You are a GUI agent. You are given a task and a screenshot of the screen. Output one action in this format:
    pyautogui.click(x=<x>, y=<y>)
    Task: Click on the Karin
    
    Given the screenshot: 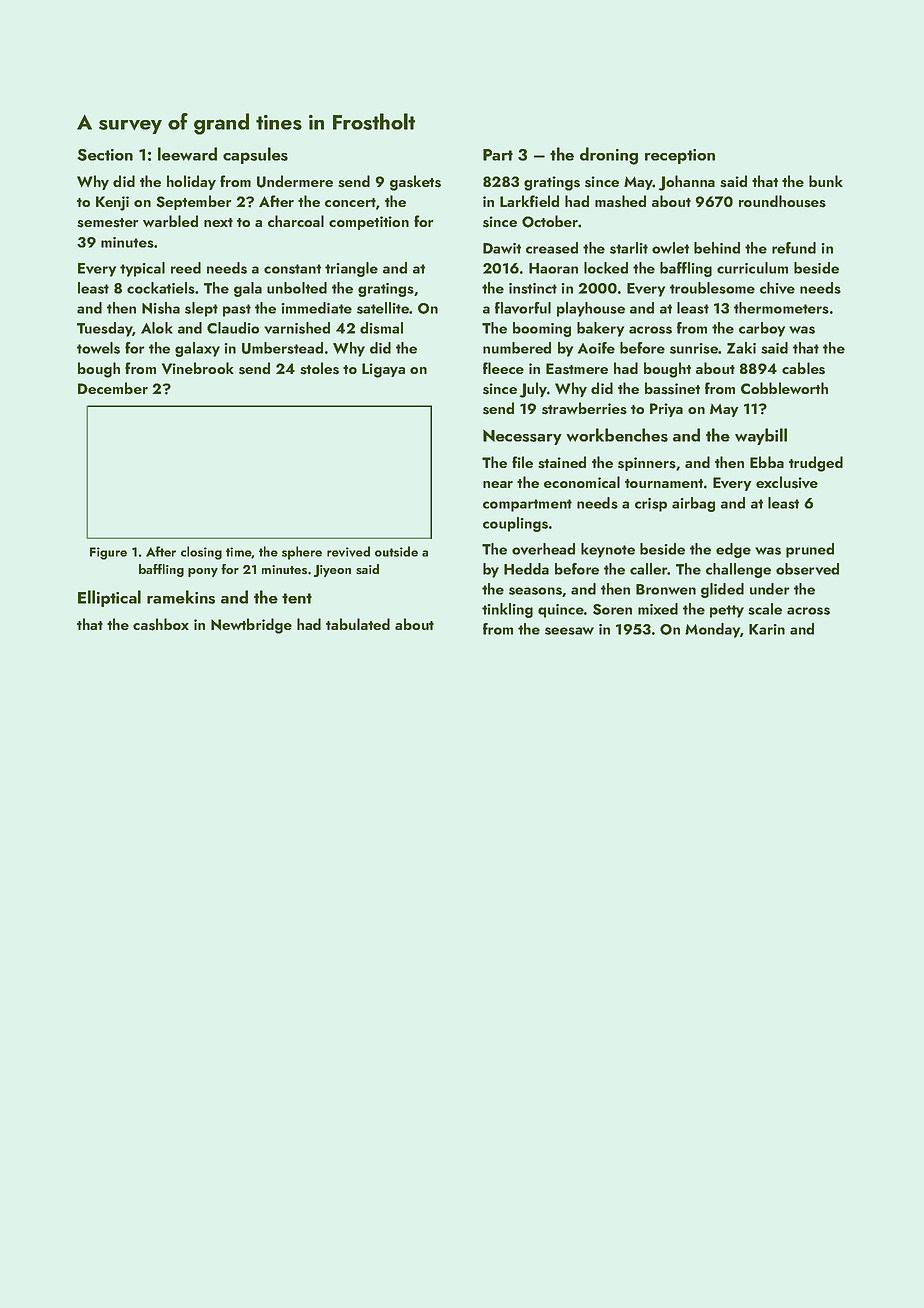 What is the action you would take?
    pyautogui.click(x=767, y=629)
